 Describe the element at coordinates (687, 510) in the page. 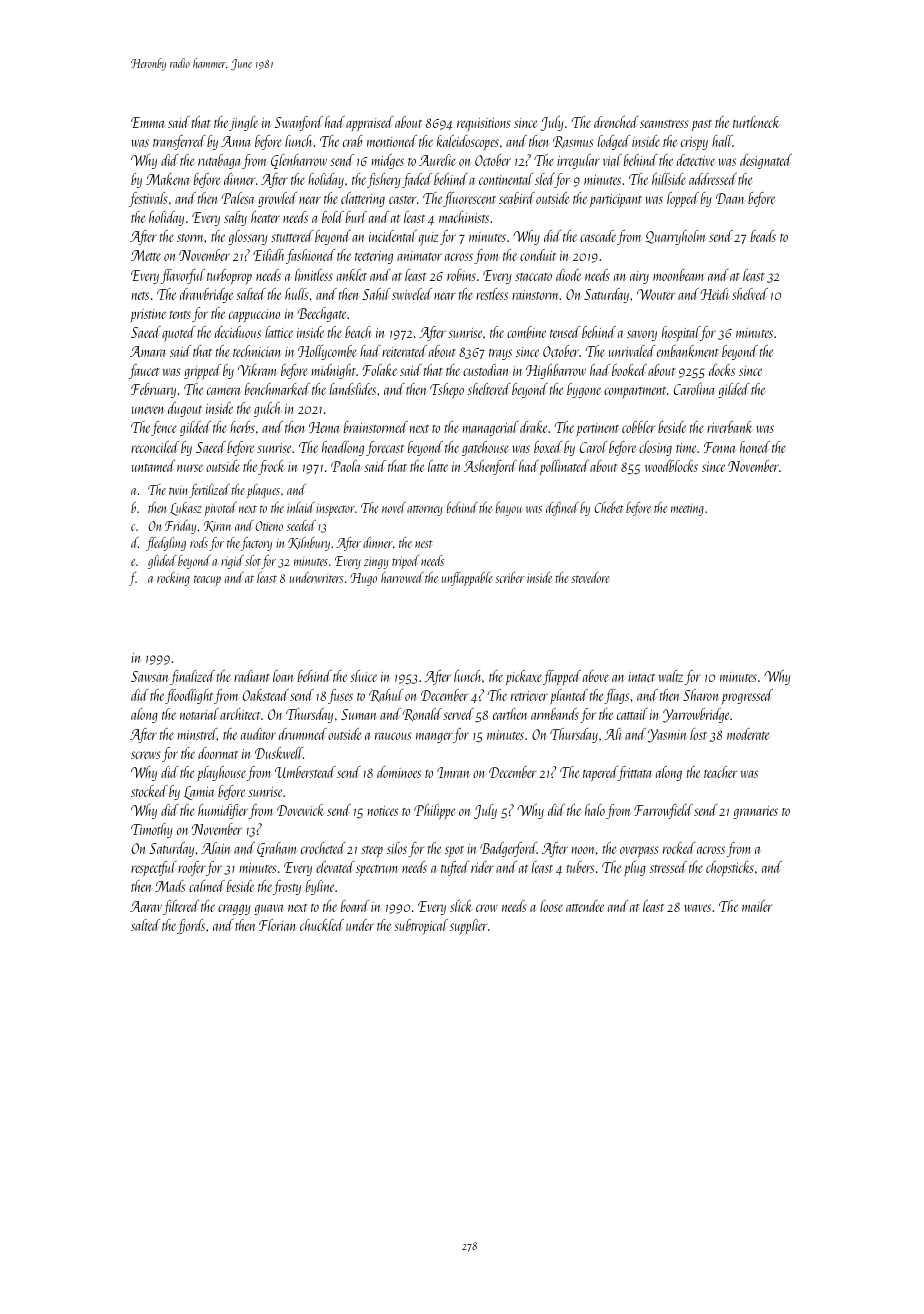

I see `meeting` at that location.
